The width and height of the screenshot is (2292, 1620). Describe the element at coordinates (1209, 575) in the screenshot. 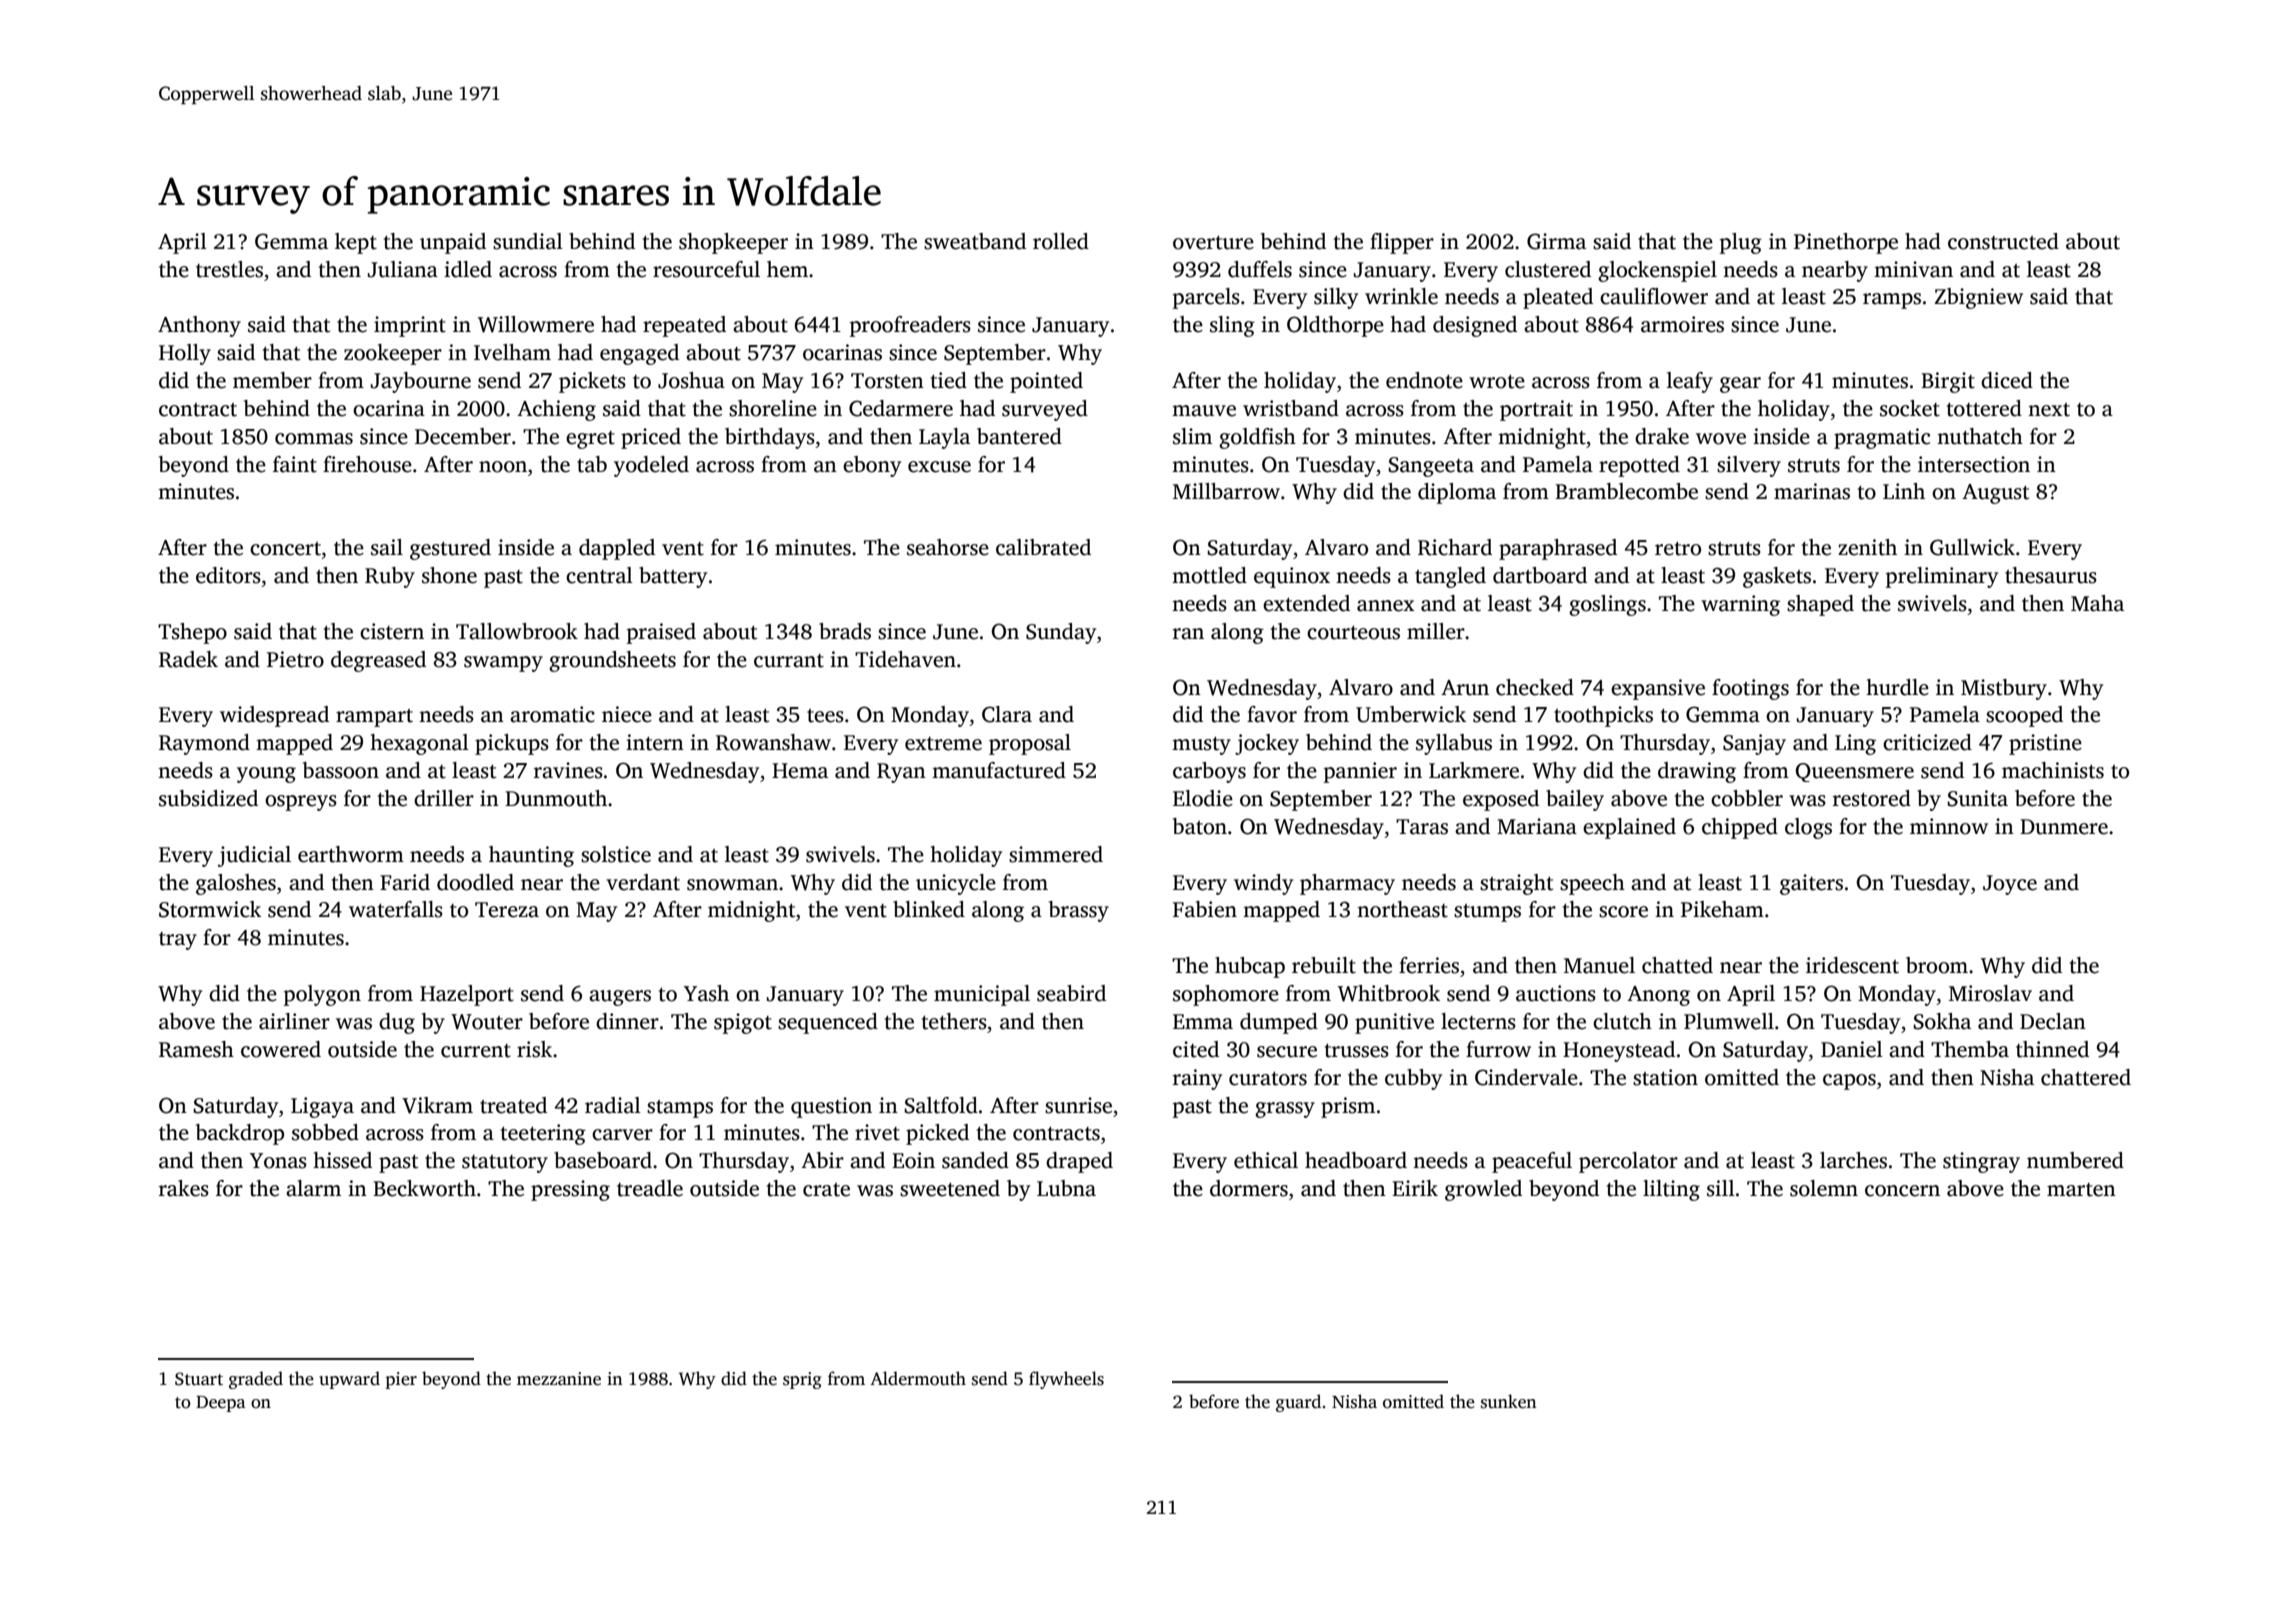

I see `mottled` at that location.
